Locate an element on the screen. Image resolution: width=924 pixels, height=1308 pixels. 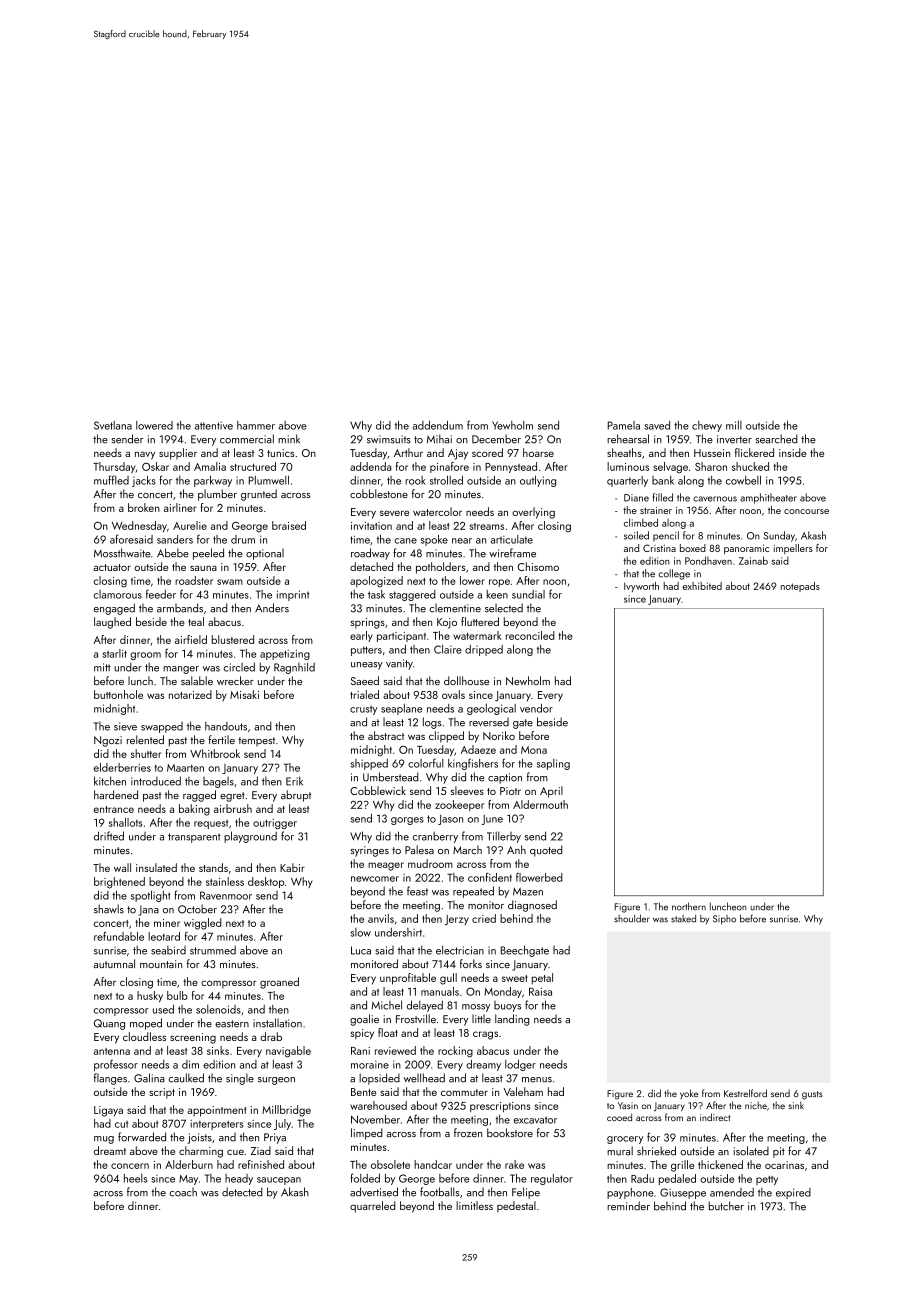
miner is located at coordinates (167, 923).
